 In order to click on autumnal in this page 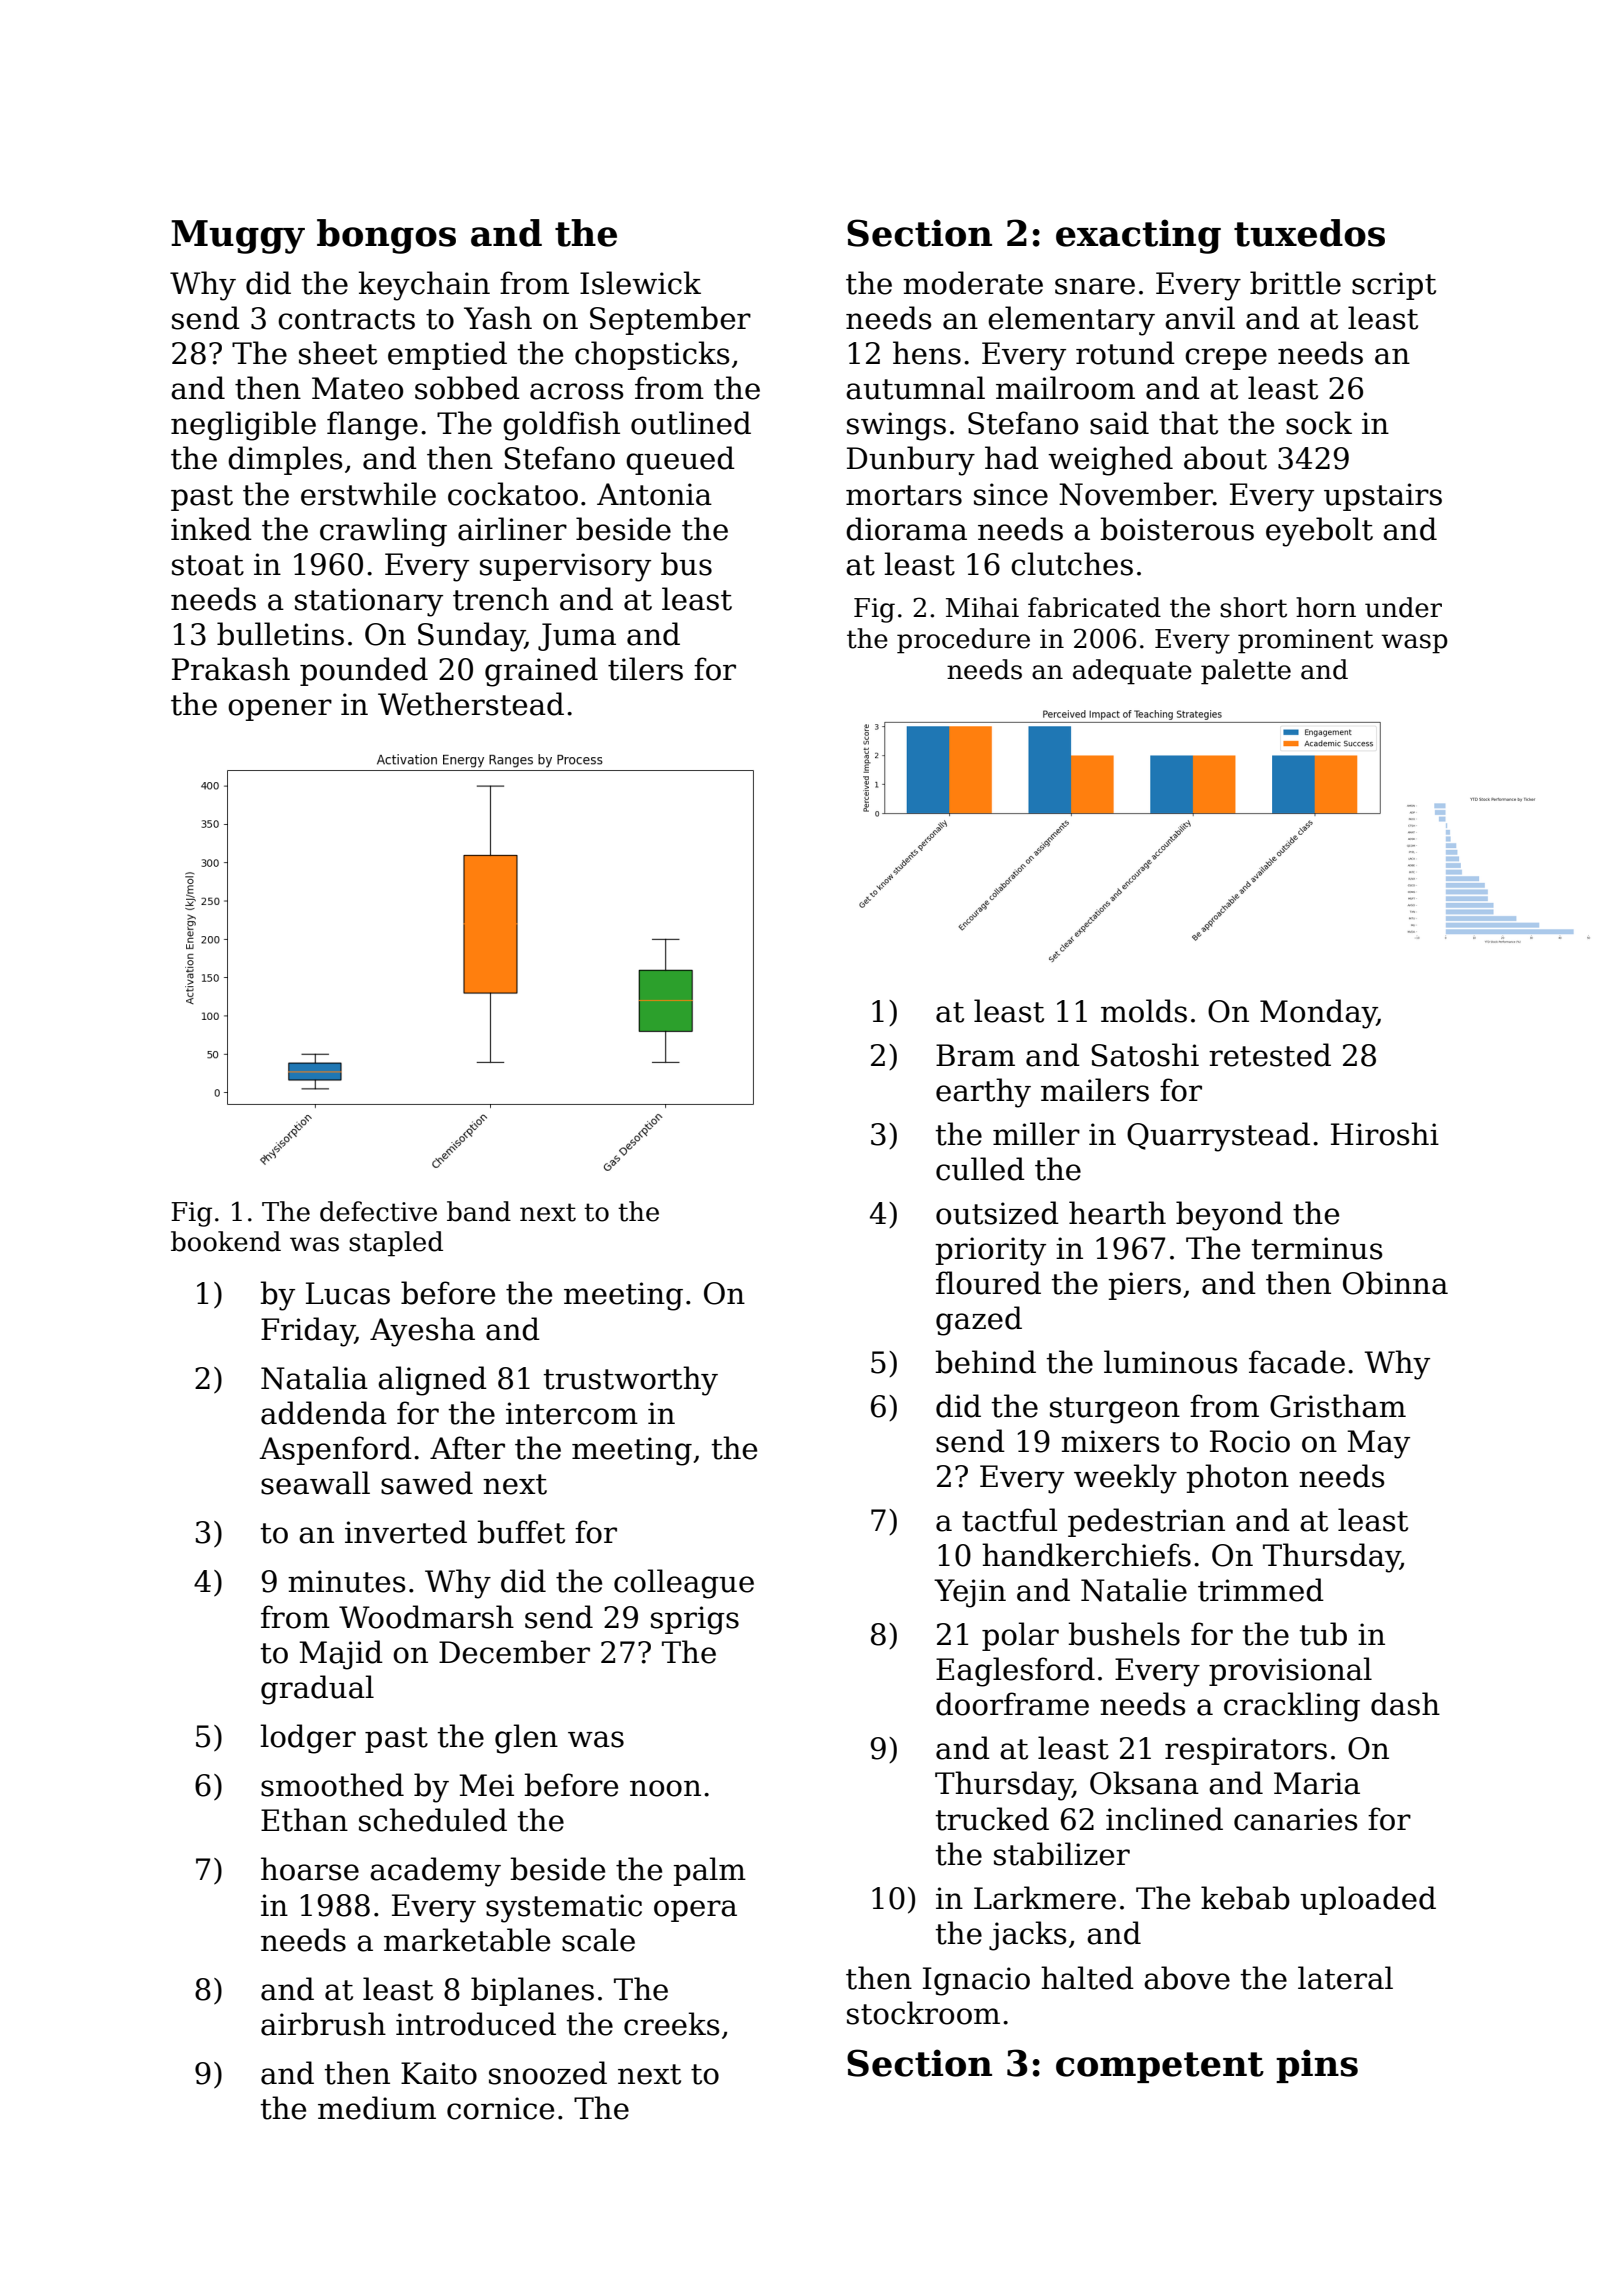, I will do `click(915, 388)`.
